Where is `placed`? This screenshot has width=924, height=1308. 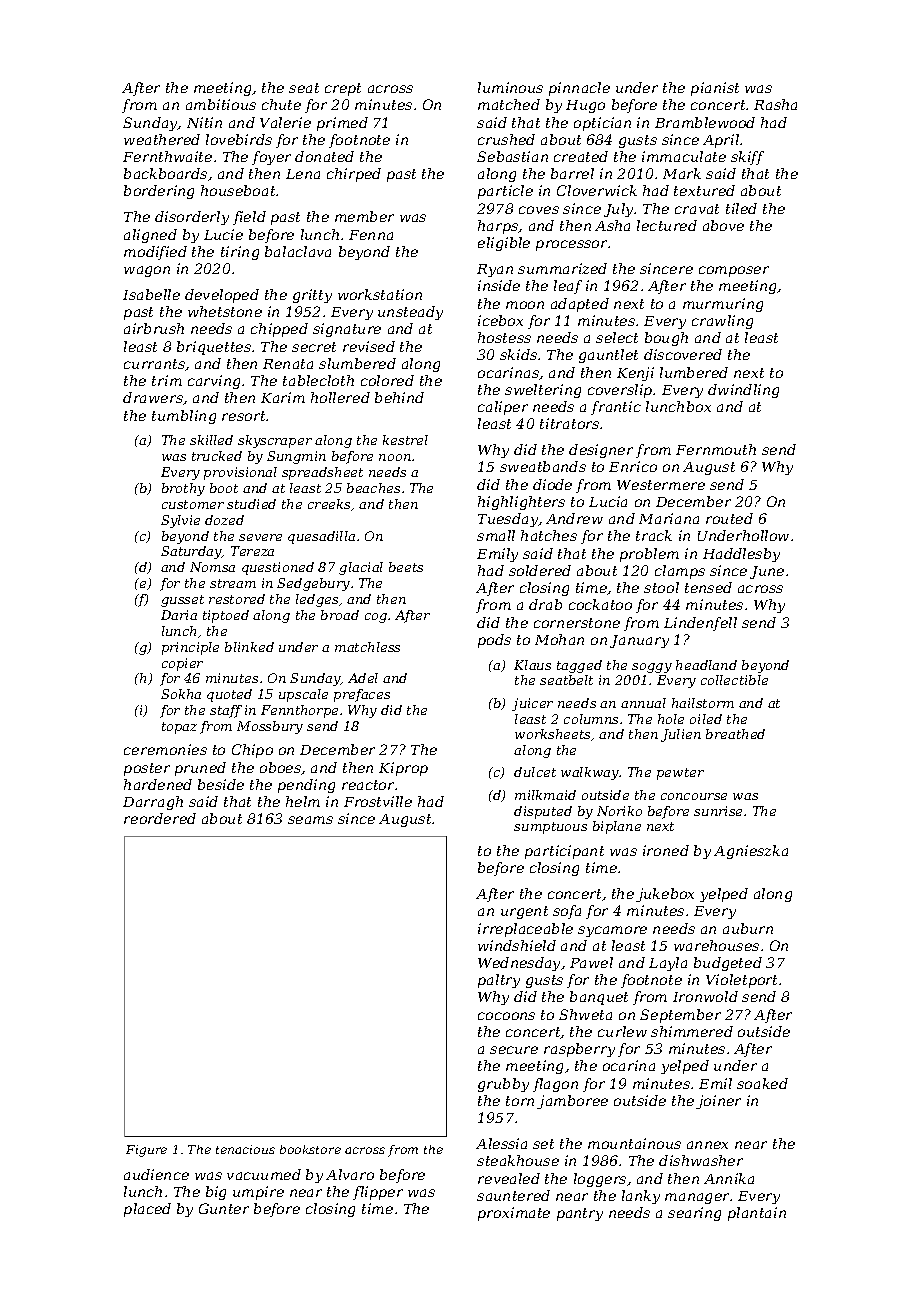
placed is located at coordinates (147, 1210).
